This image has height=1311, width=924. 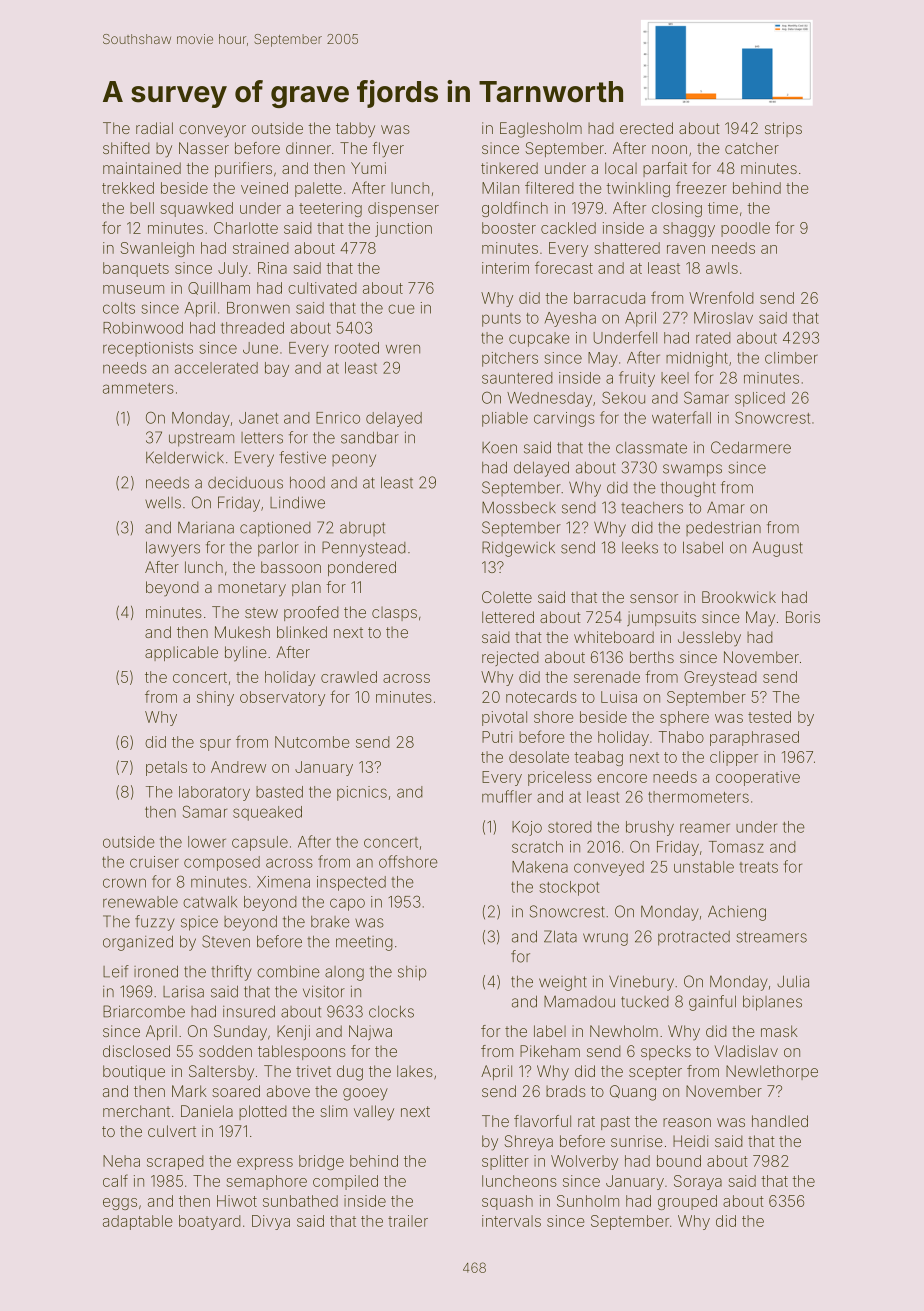 I want to click on pitchers, so click(x=510, y=359).
